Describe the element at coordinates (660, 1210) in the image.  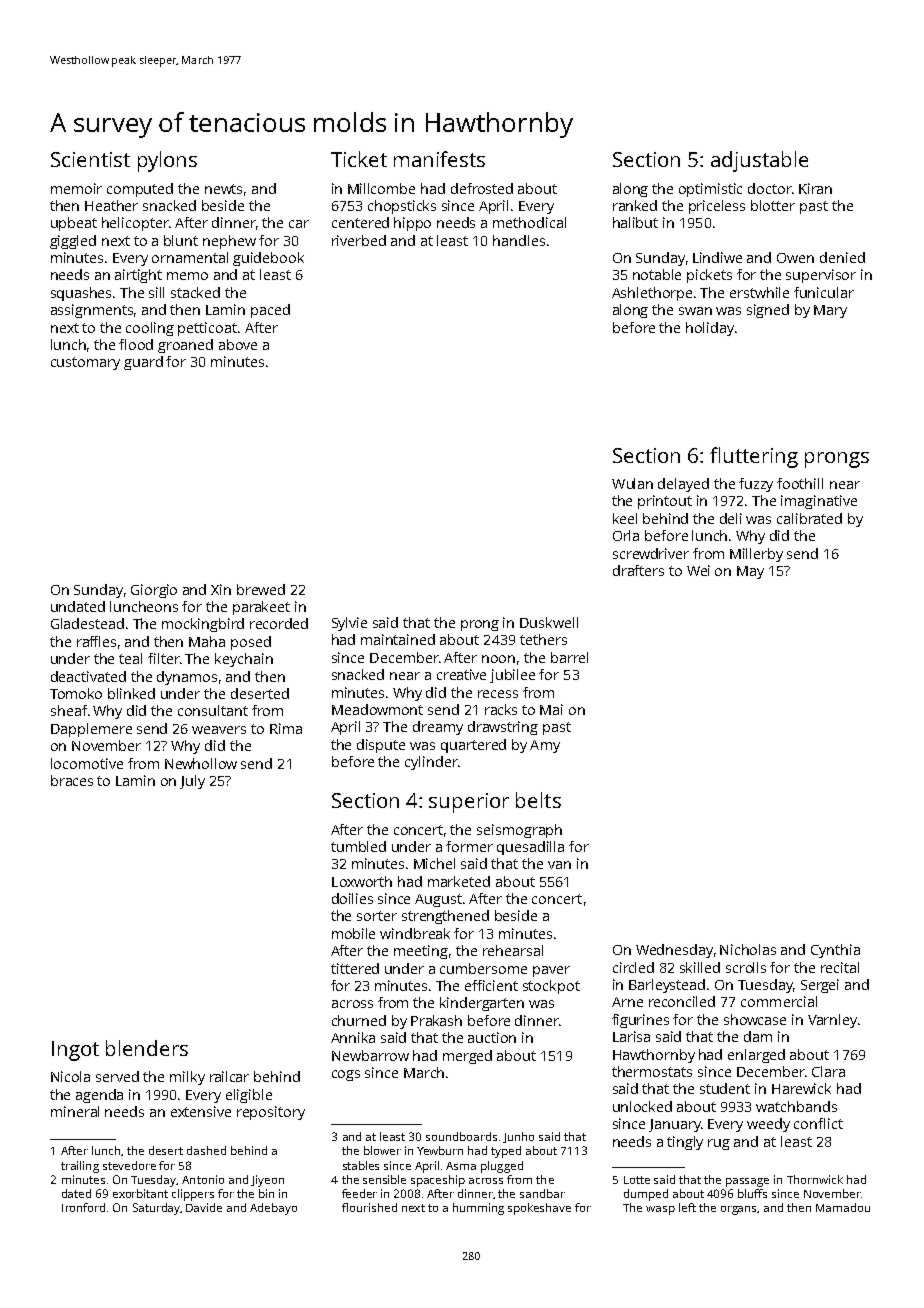
I see `wasp` at that location.
